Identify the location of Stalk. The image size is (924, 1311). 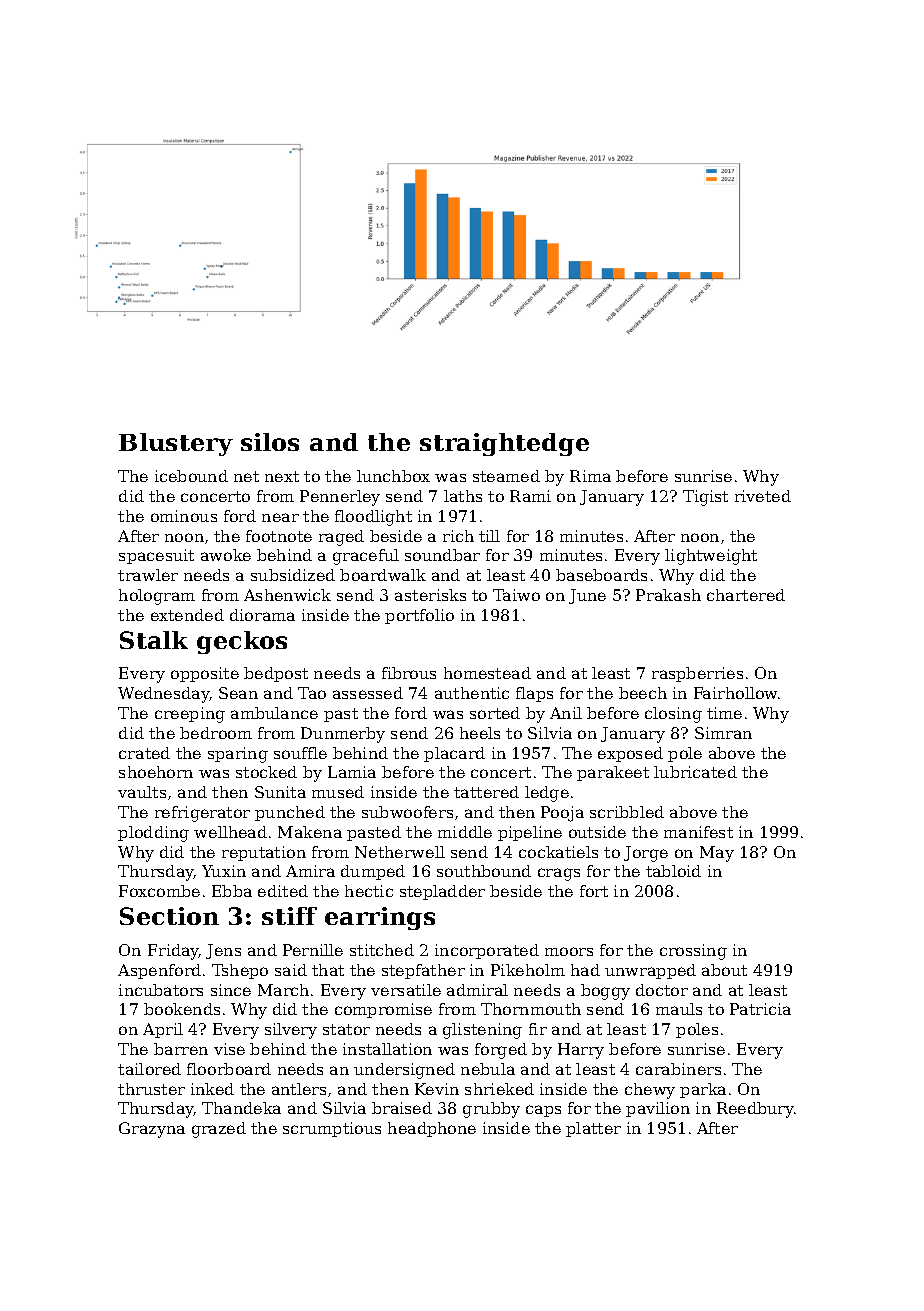
(154, 640).
